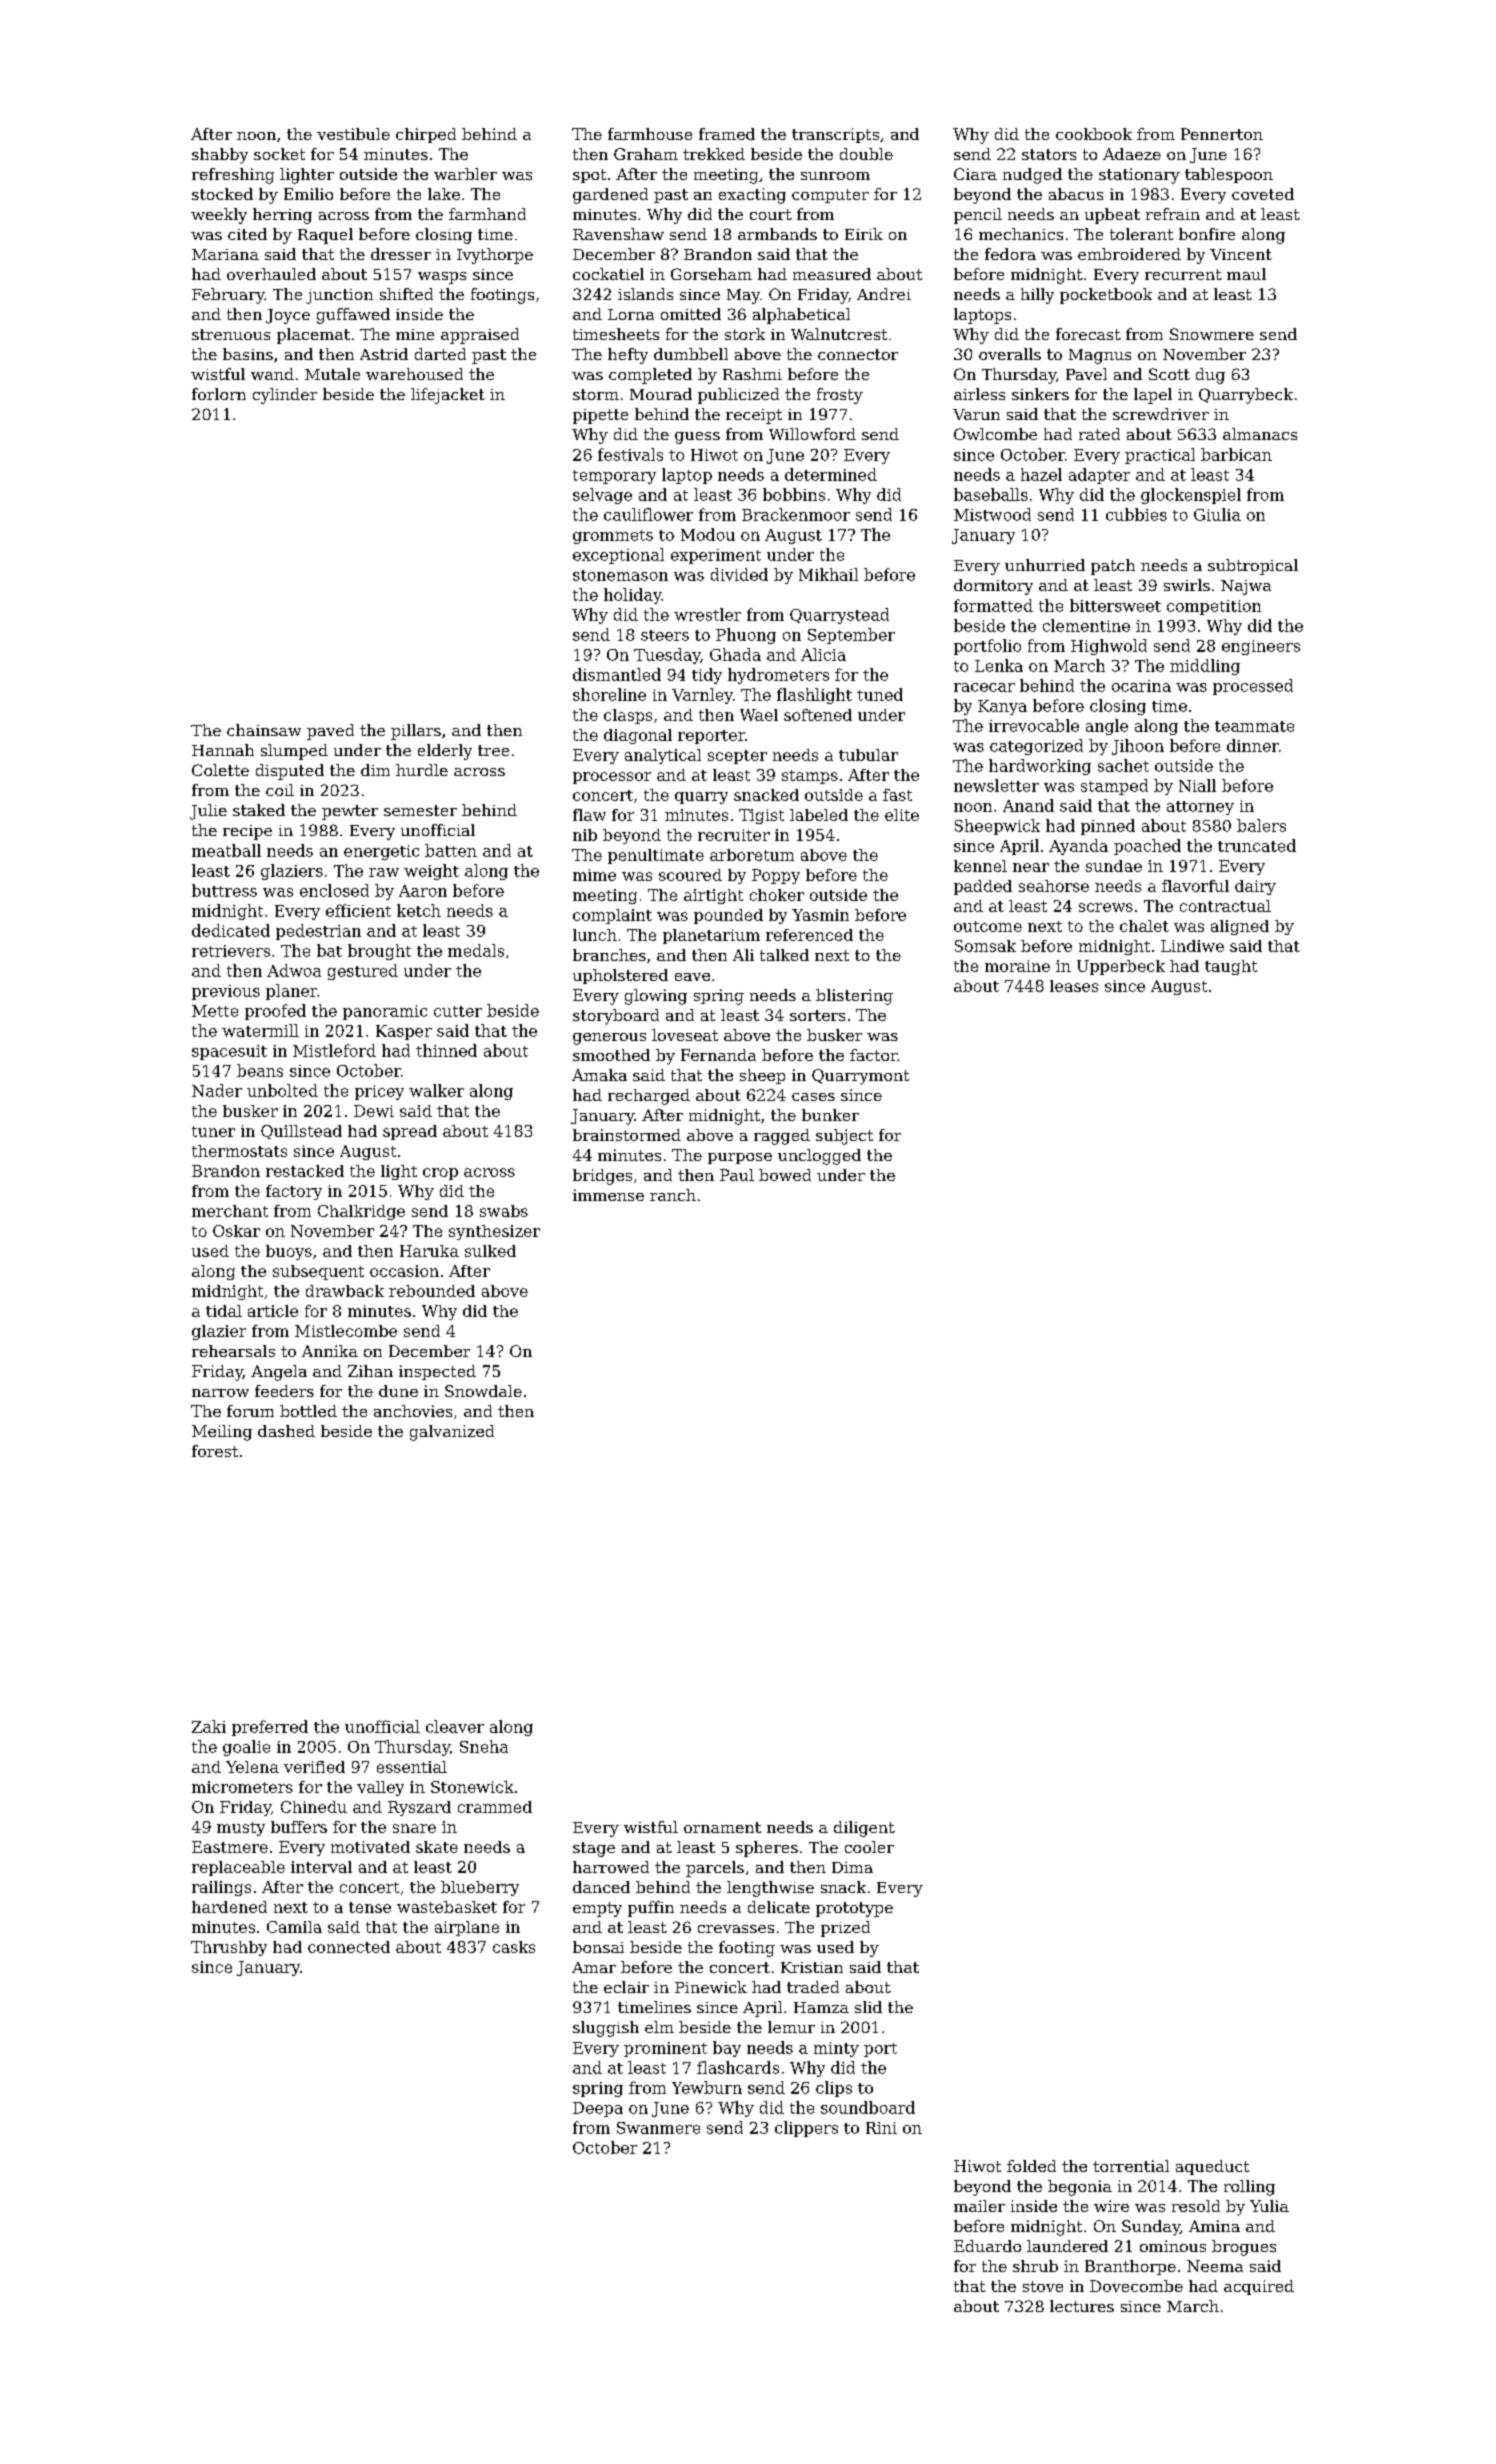  What do you see at coordinates (412, 1767) in the image?
I see `essential` at bounding box center [412, 1767].
